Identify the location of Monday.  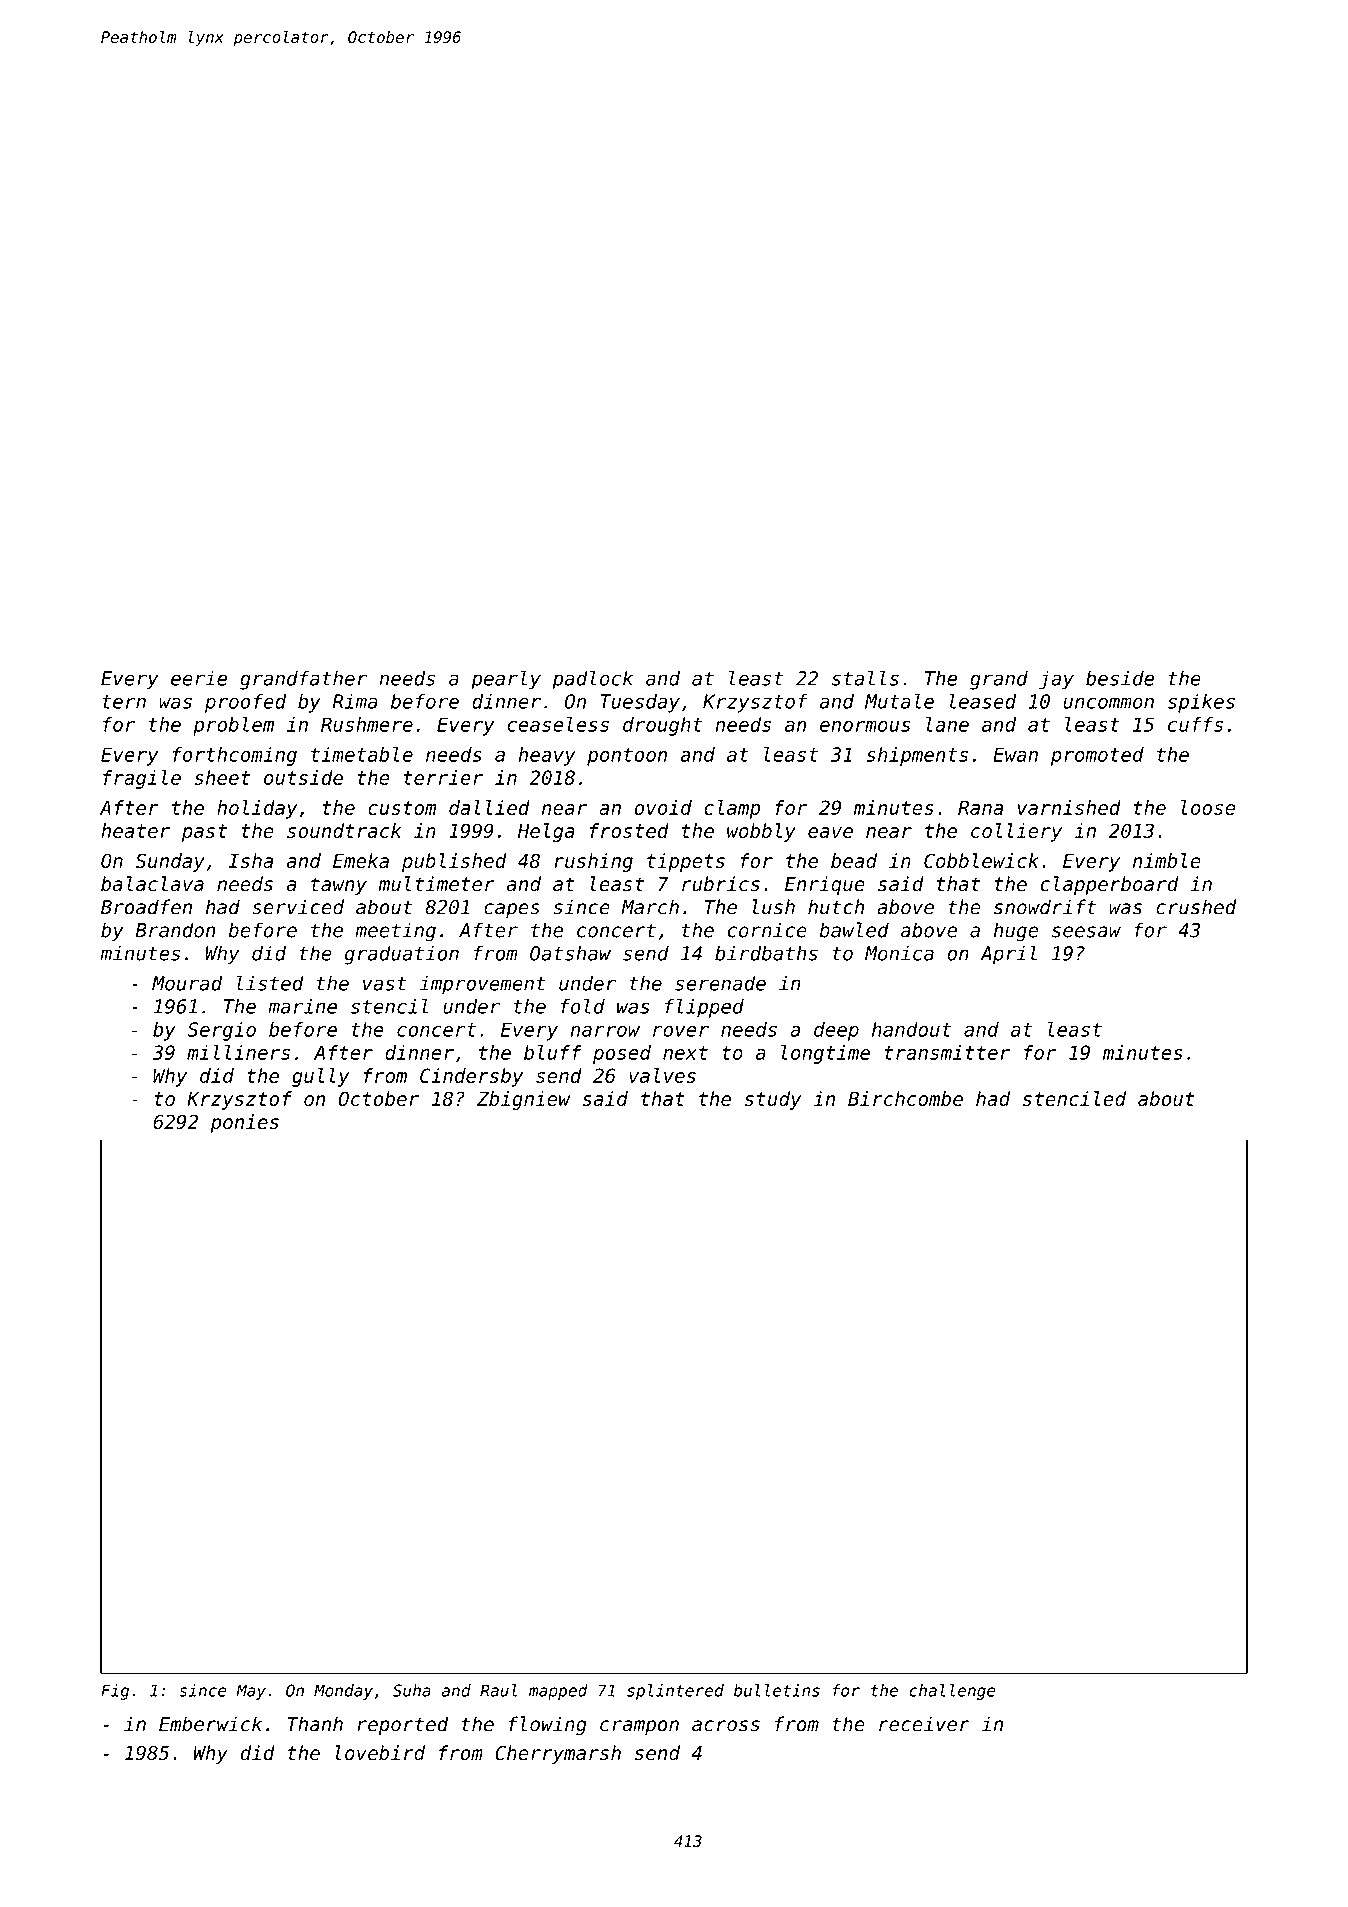
(343, 1692).
